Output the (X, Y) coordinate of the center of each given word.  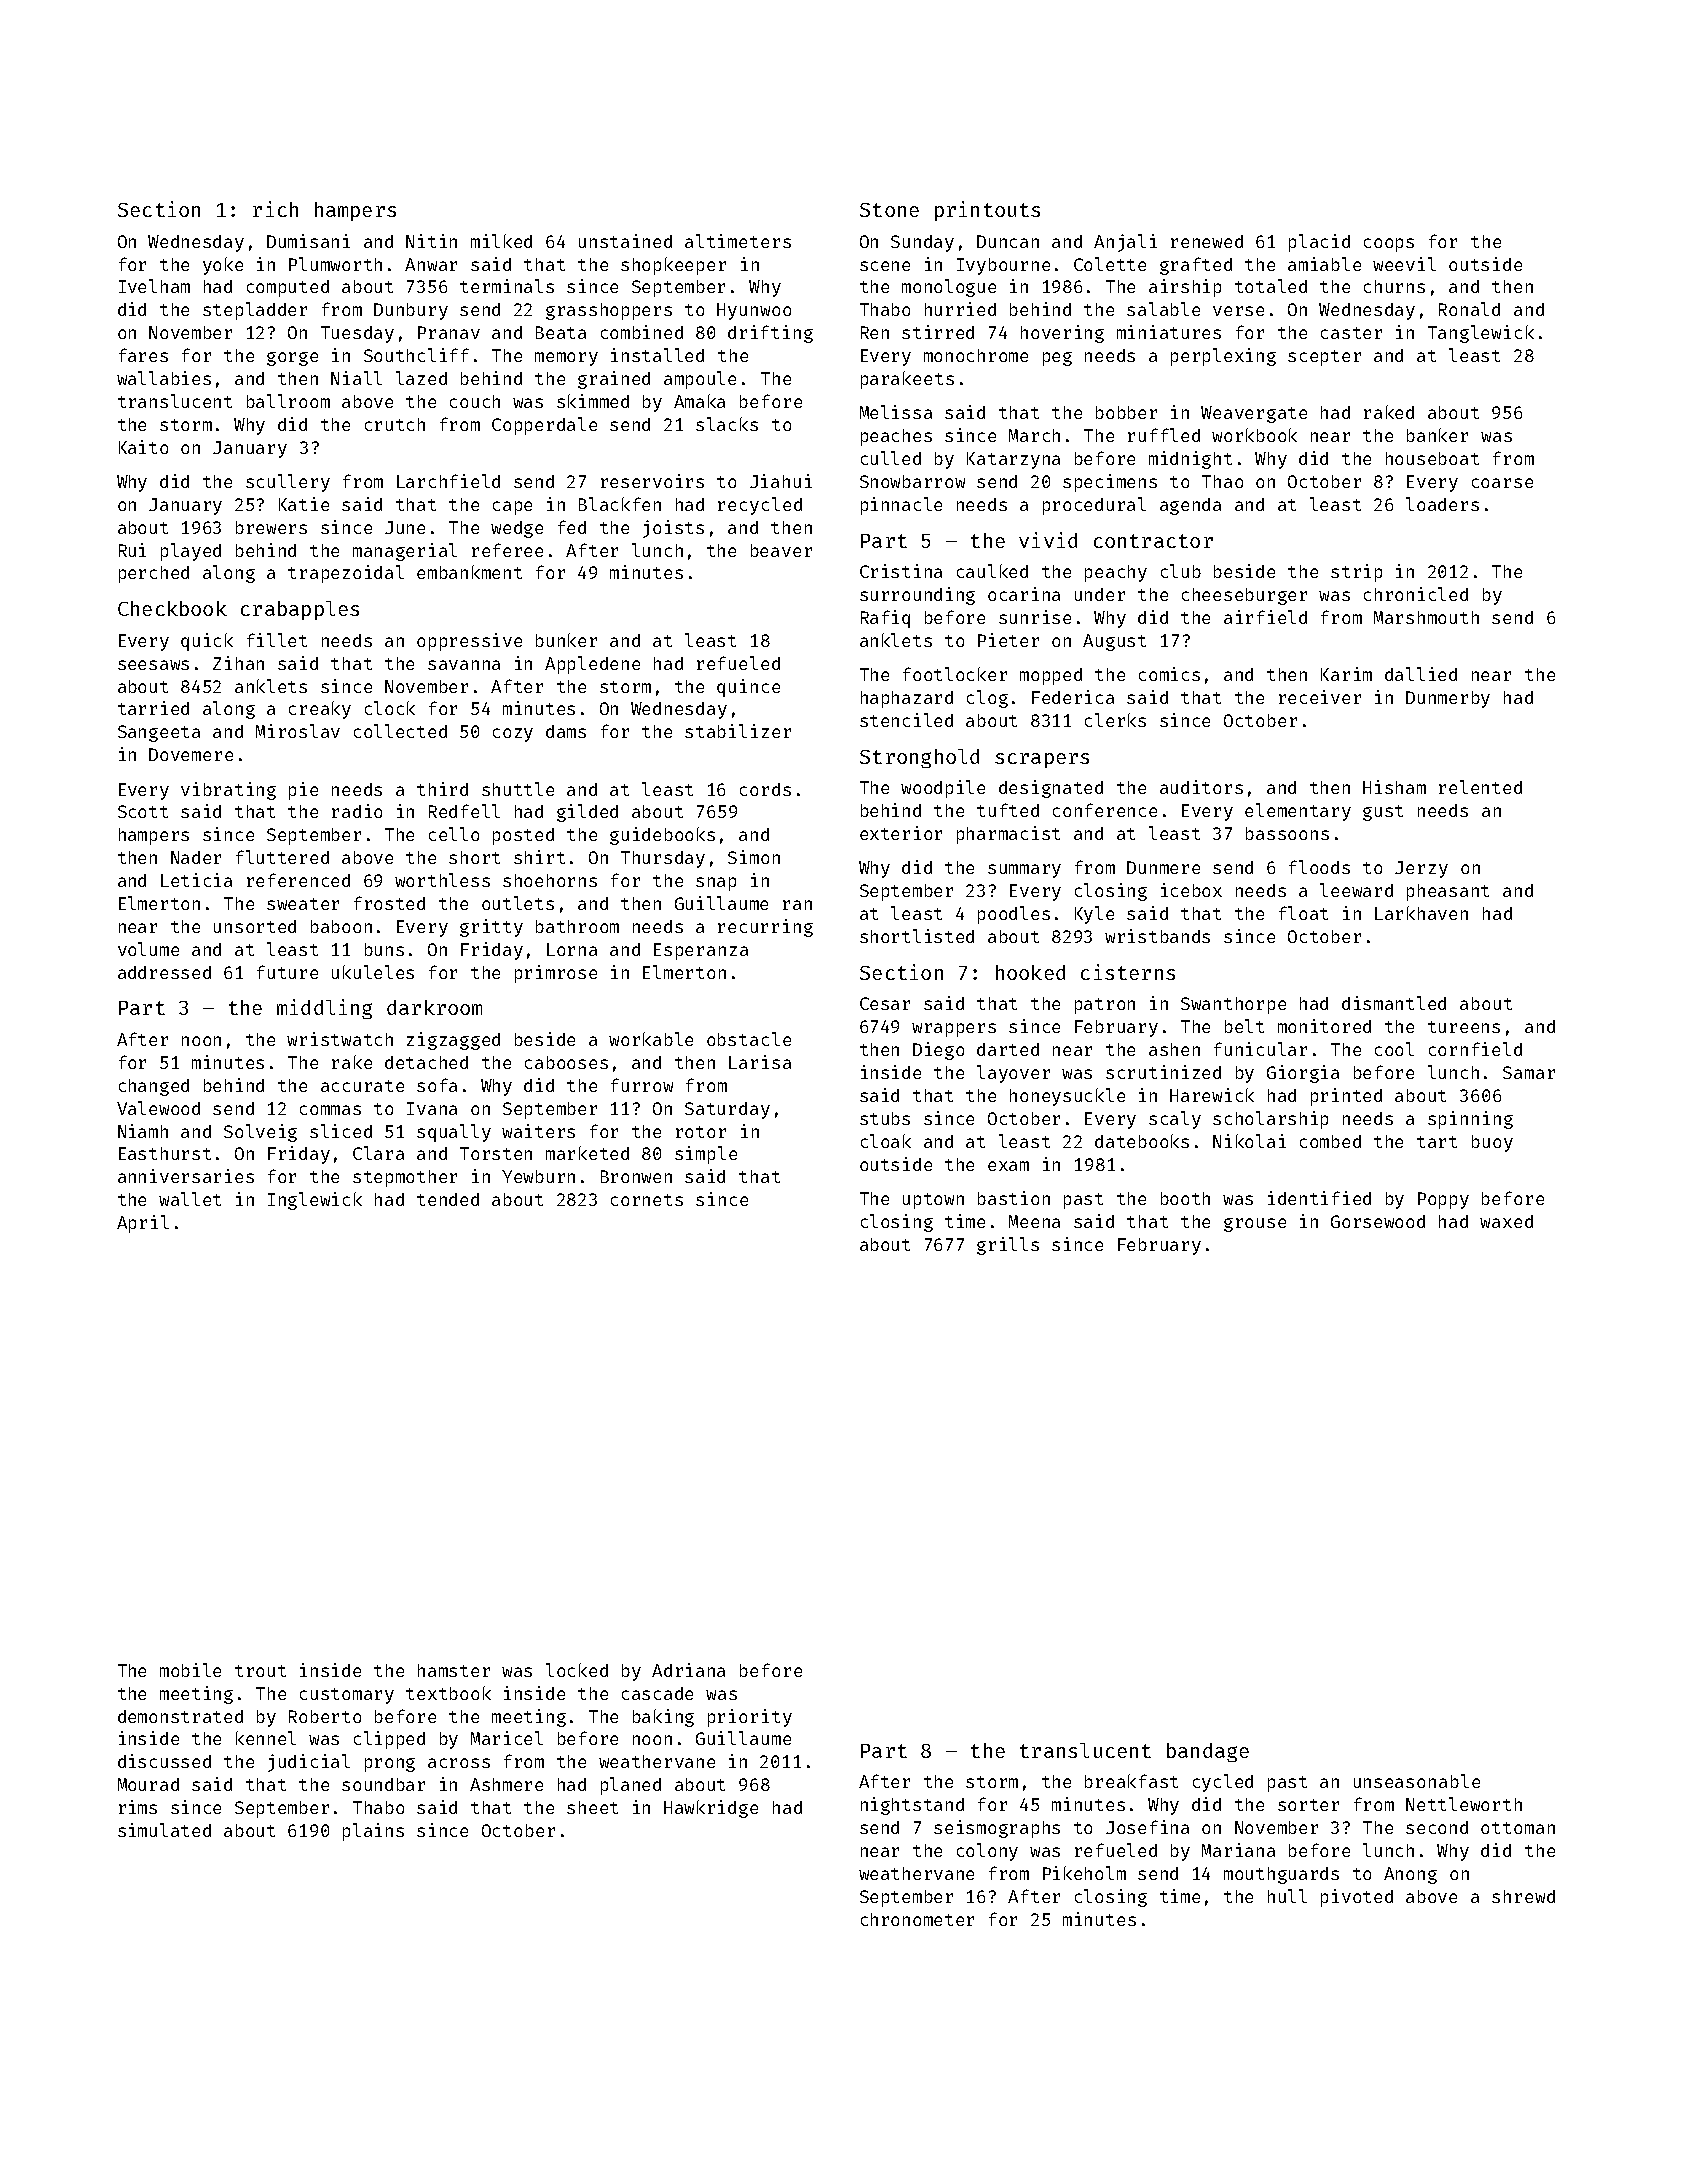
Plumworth (335, 264)
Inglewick (315, 1201)
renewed (1207, 241)
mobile (190, 1670)
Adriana (688, 1670)
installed (657, 355)
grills (1008, 1246)
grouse (1255, 1225)
